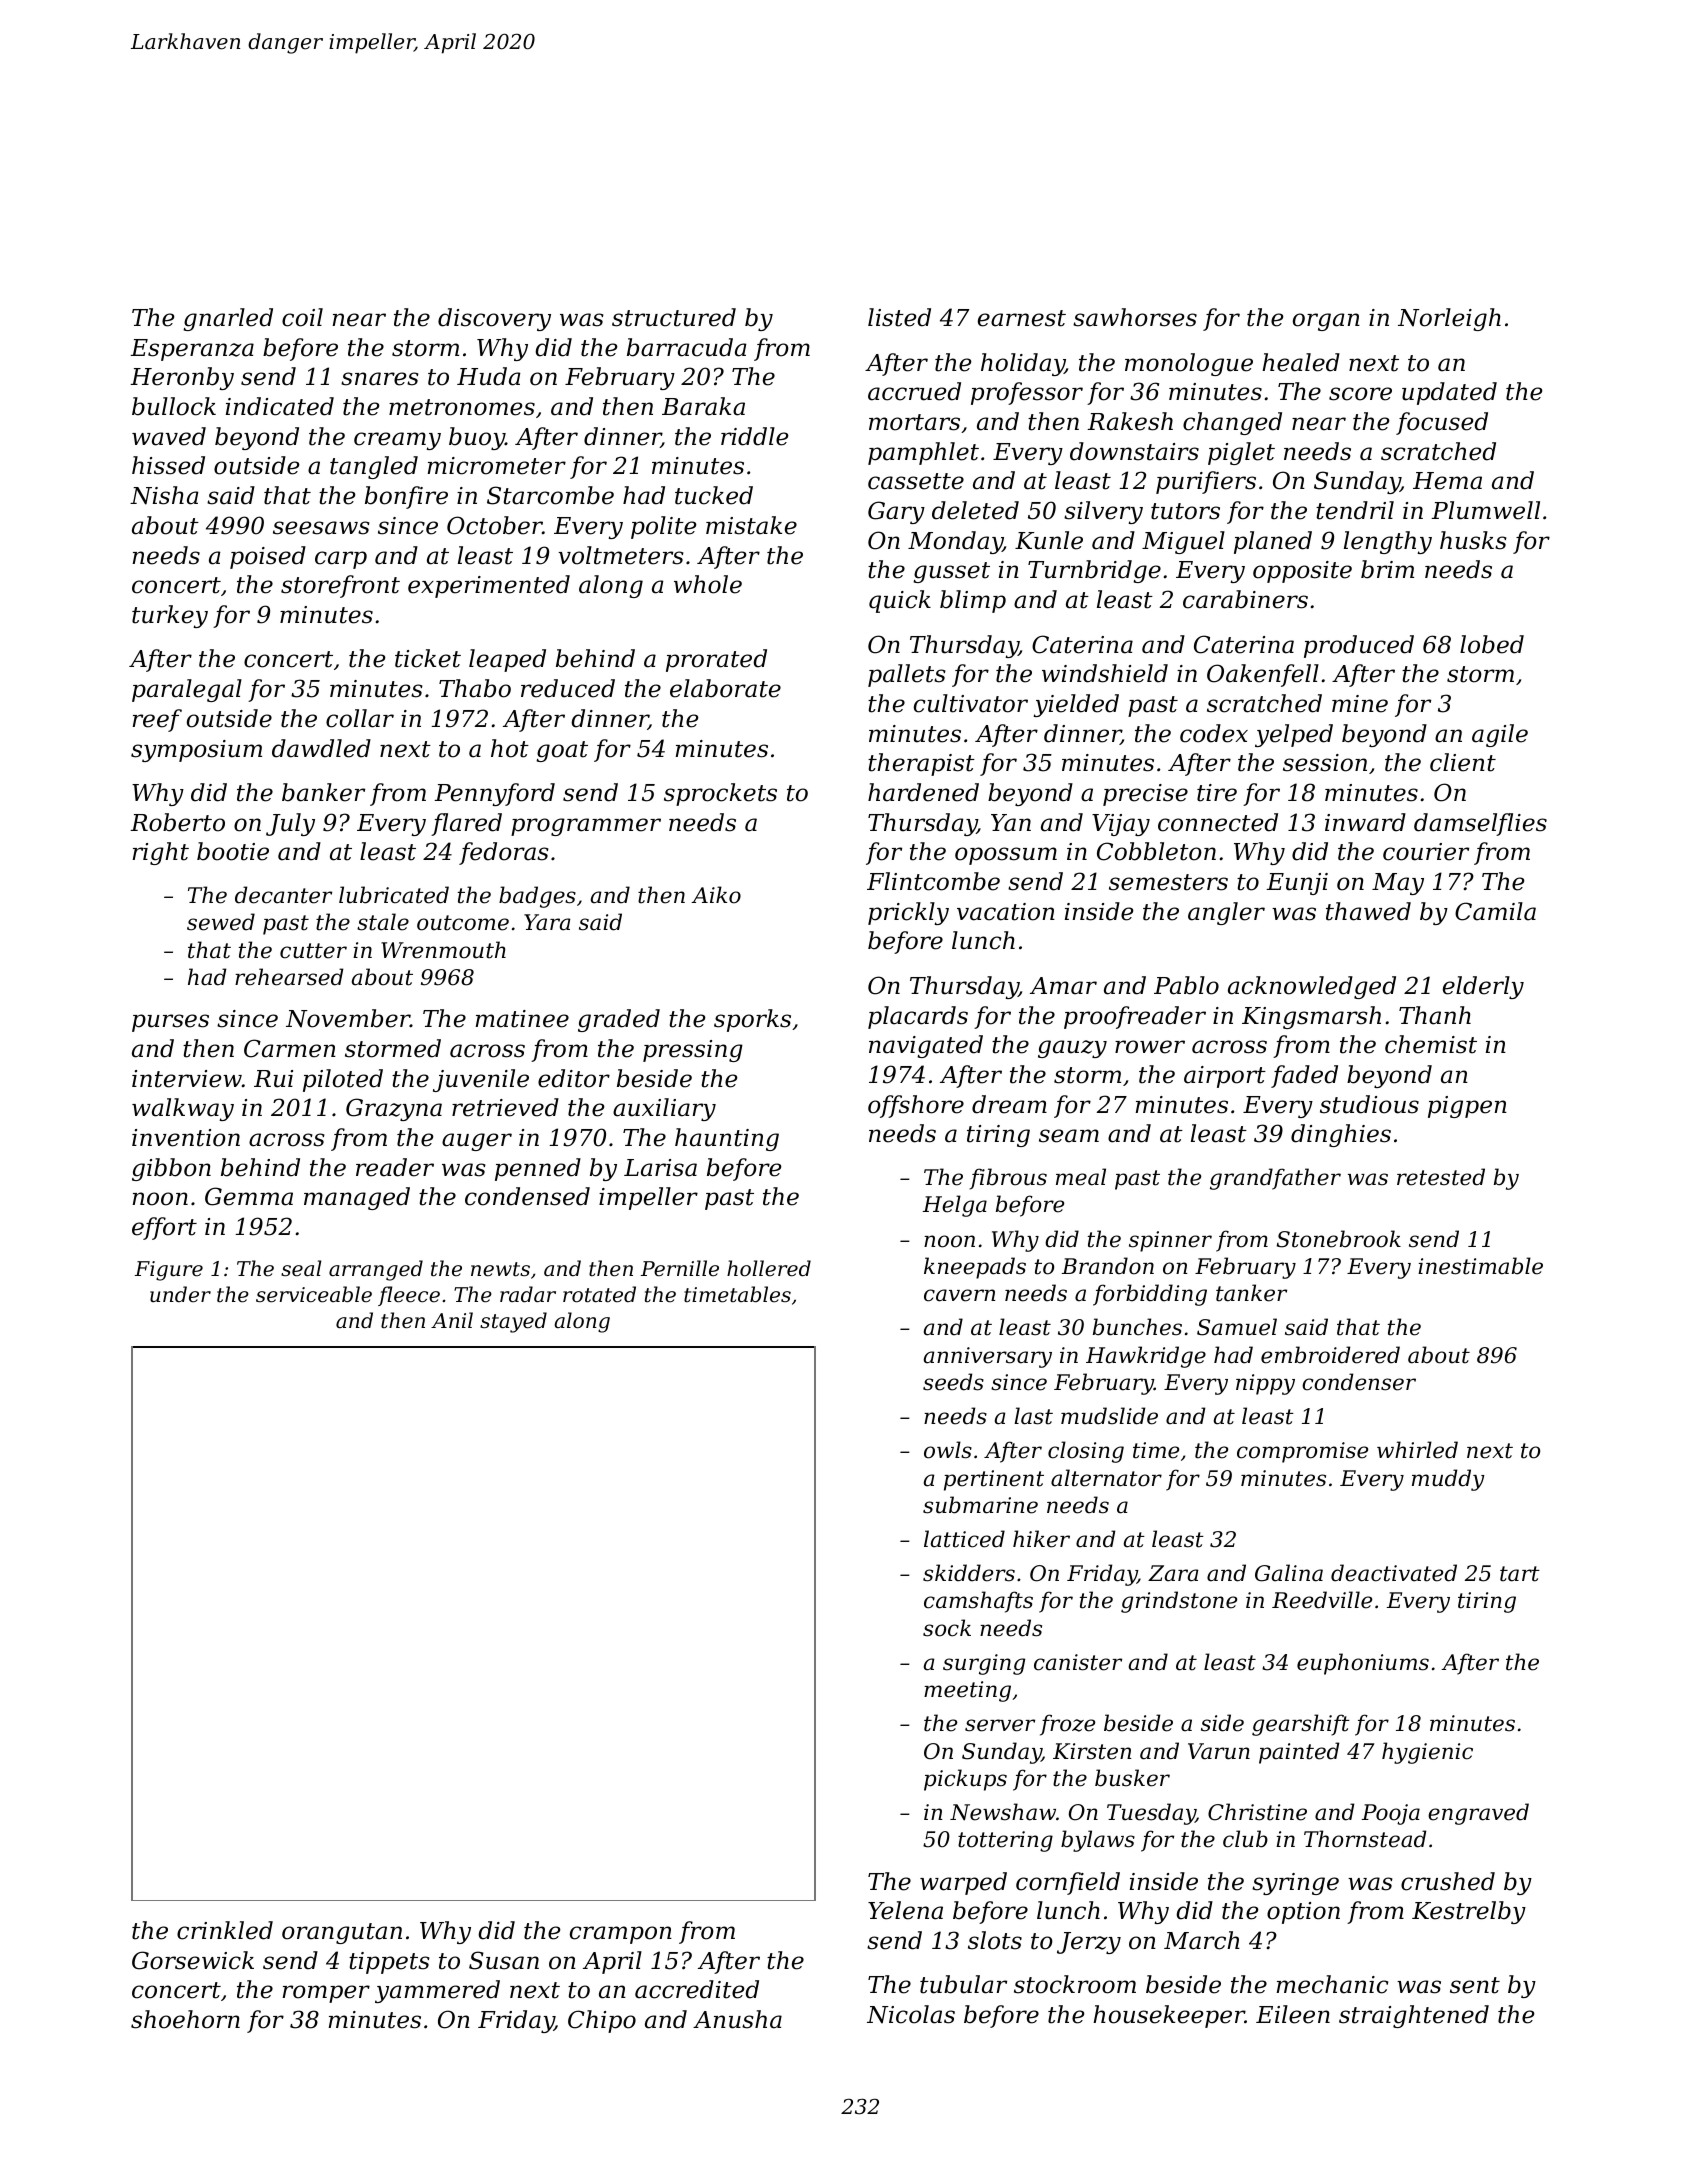  Describe the element at coordinates (228, 319) in the image. I see `gnarled` at that location.
